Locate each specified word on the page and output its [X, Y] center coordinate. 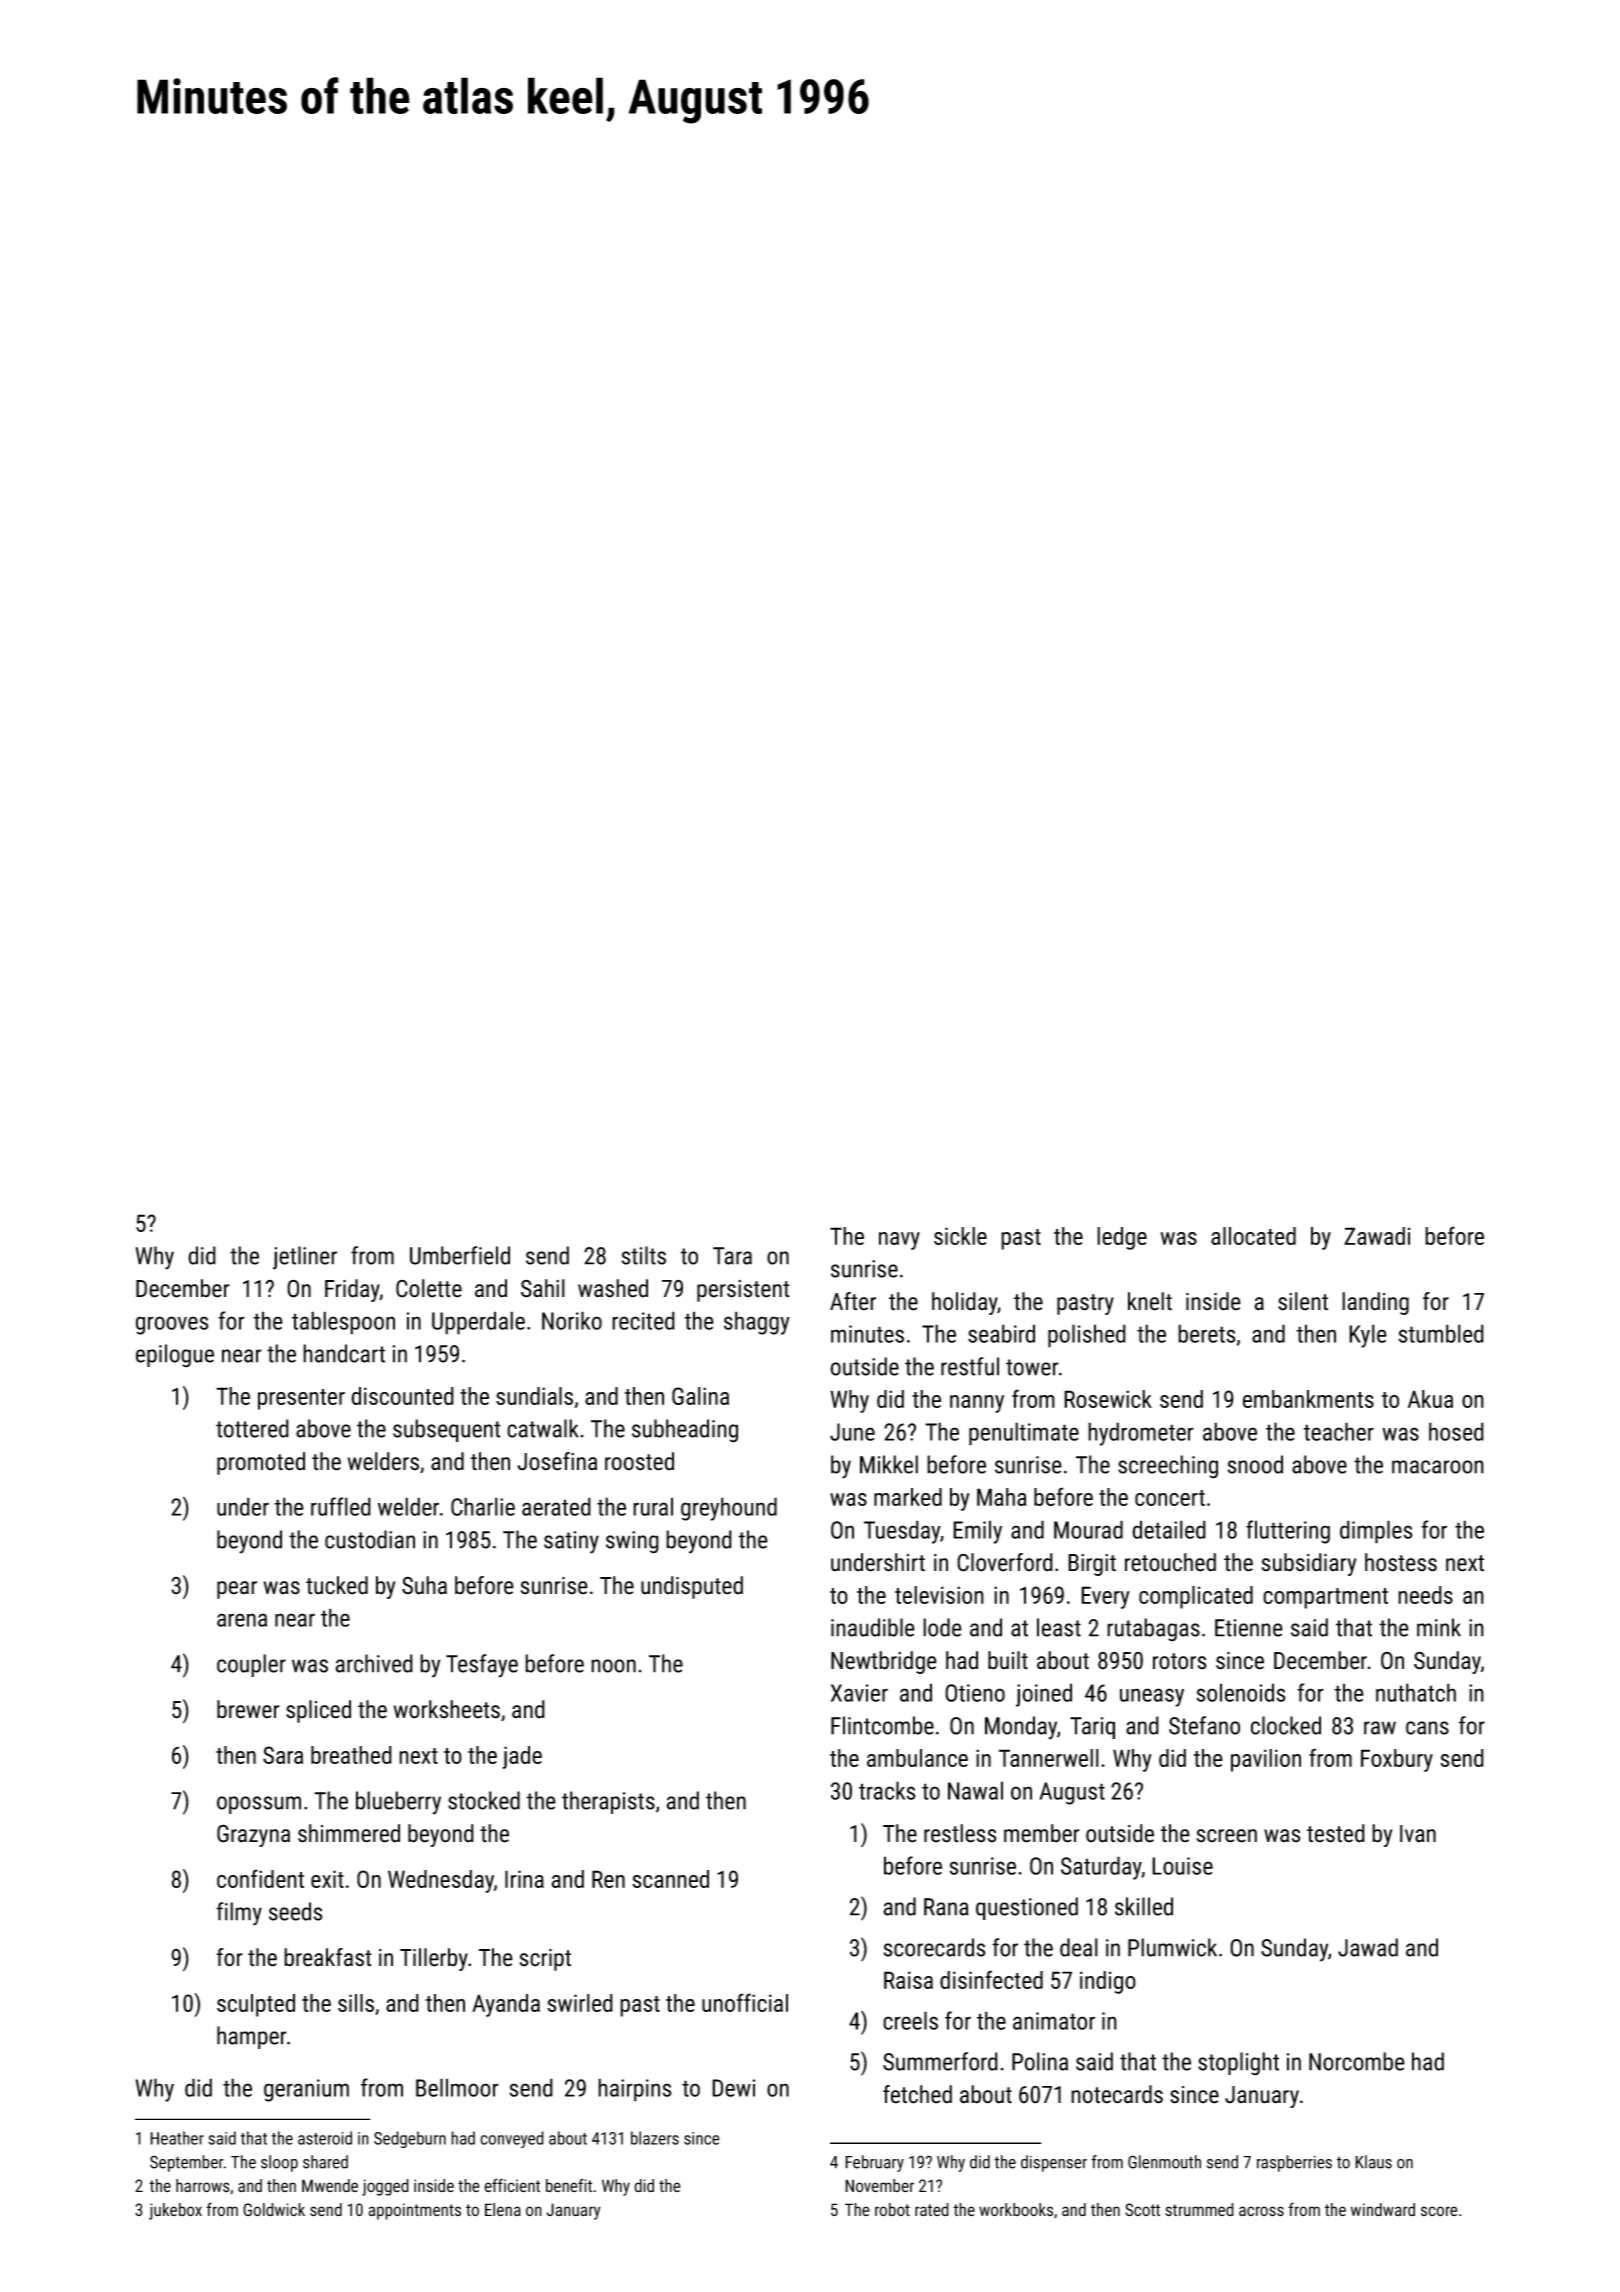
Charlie [483, 1506]
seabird [1001, 1333]
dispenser [1054, 2163]
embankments [1308, 1399]
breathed [351, 1755]
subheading [685, 1431]
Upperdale [478, 1323]
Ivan [1418, 1834]
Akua [1430, 1399]
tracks [887, 1790]
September [187, 2163]
